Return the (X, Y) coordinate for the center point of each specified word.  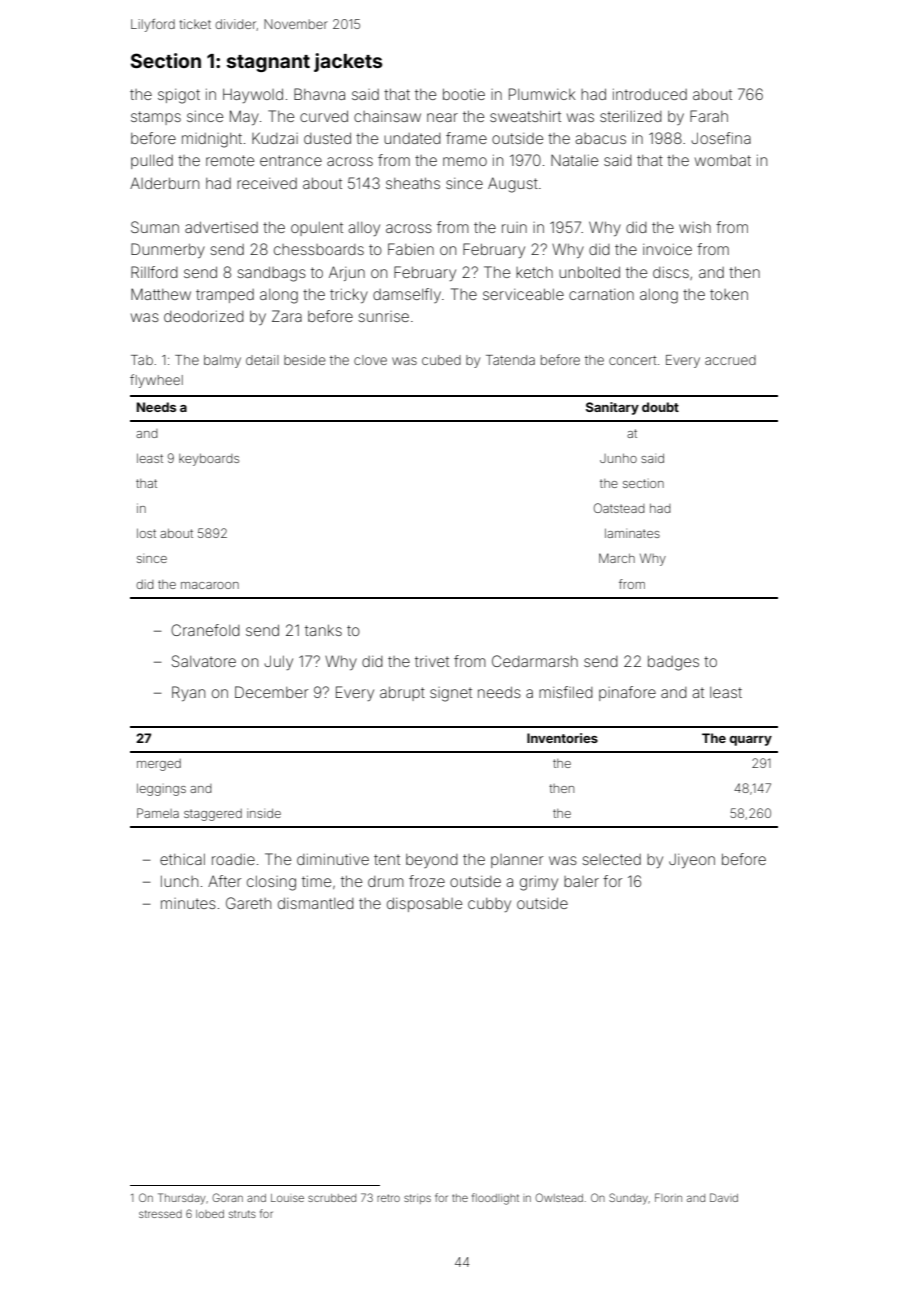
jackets (348, 62)
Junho (618, 458)
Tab (142, 360)
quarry (751, 741)
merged (159, 765)
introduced (650, 94)
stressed (160, 1214)
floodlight (495, 1199)
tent (387, 859)
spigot (179, 96)
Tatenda (510, 360)
